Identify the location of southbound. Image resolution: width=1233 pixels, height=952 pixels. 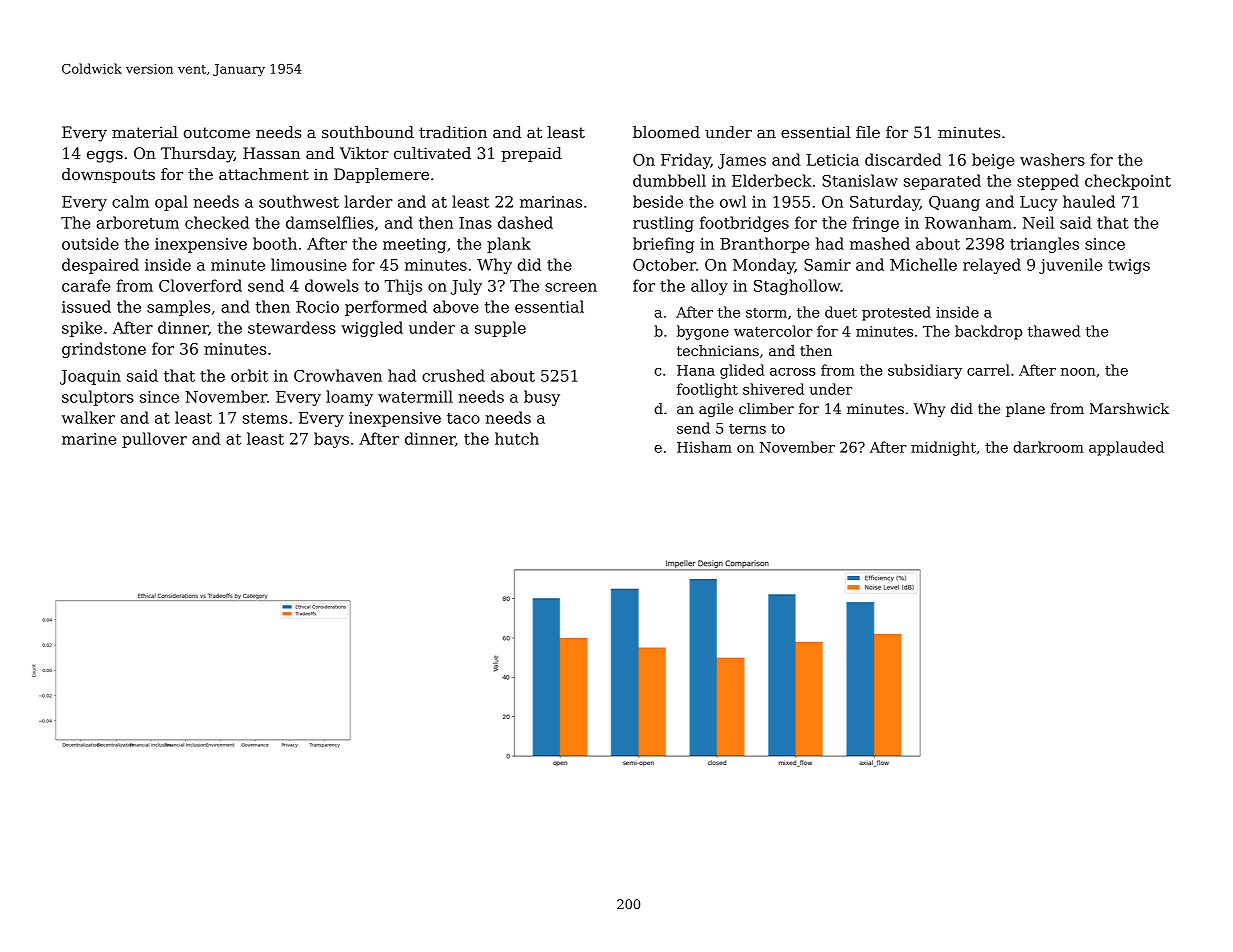
(368, 132).
